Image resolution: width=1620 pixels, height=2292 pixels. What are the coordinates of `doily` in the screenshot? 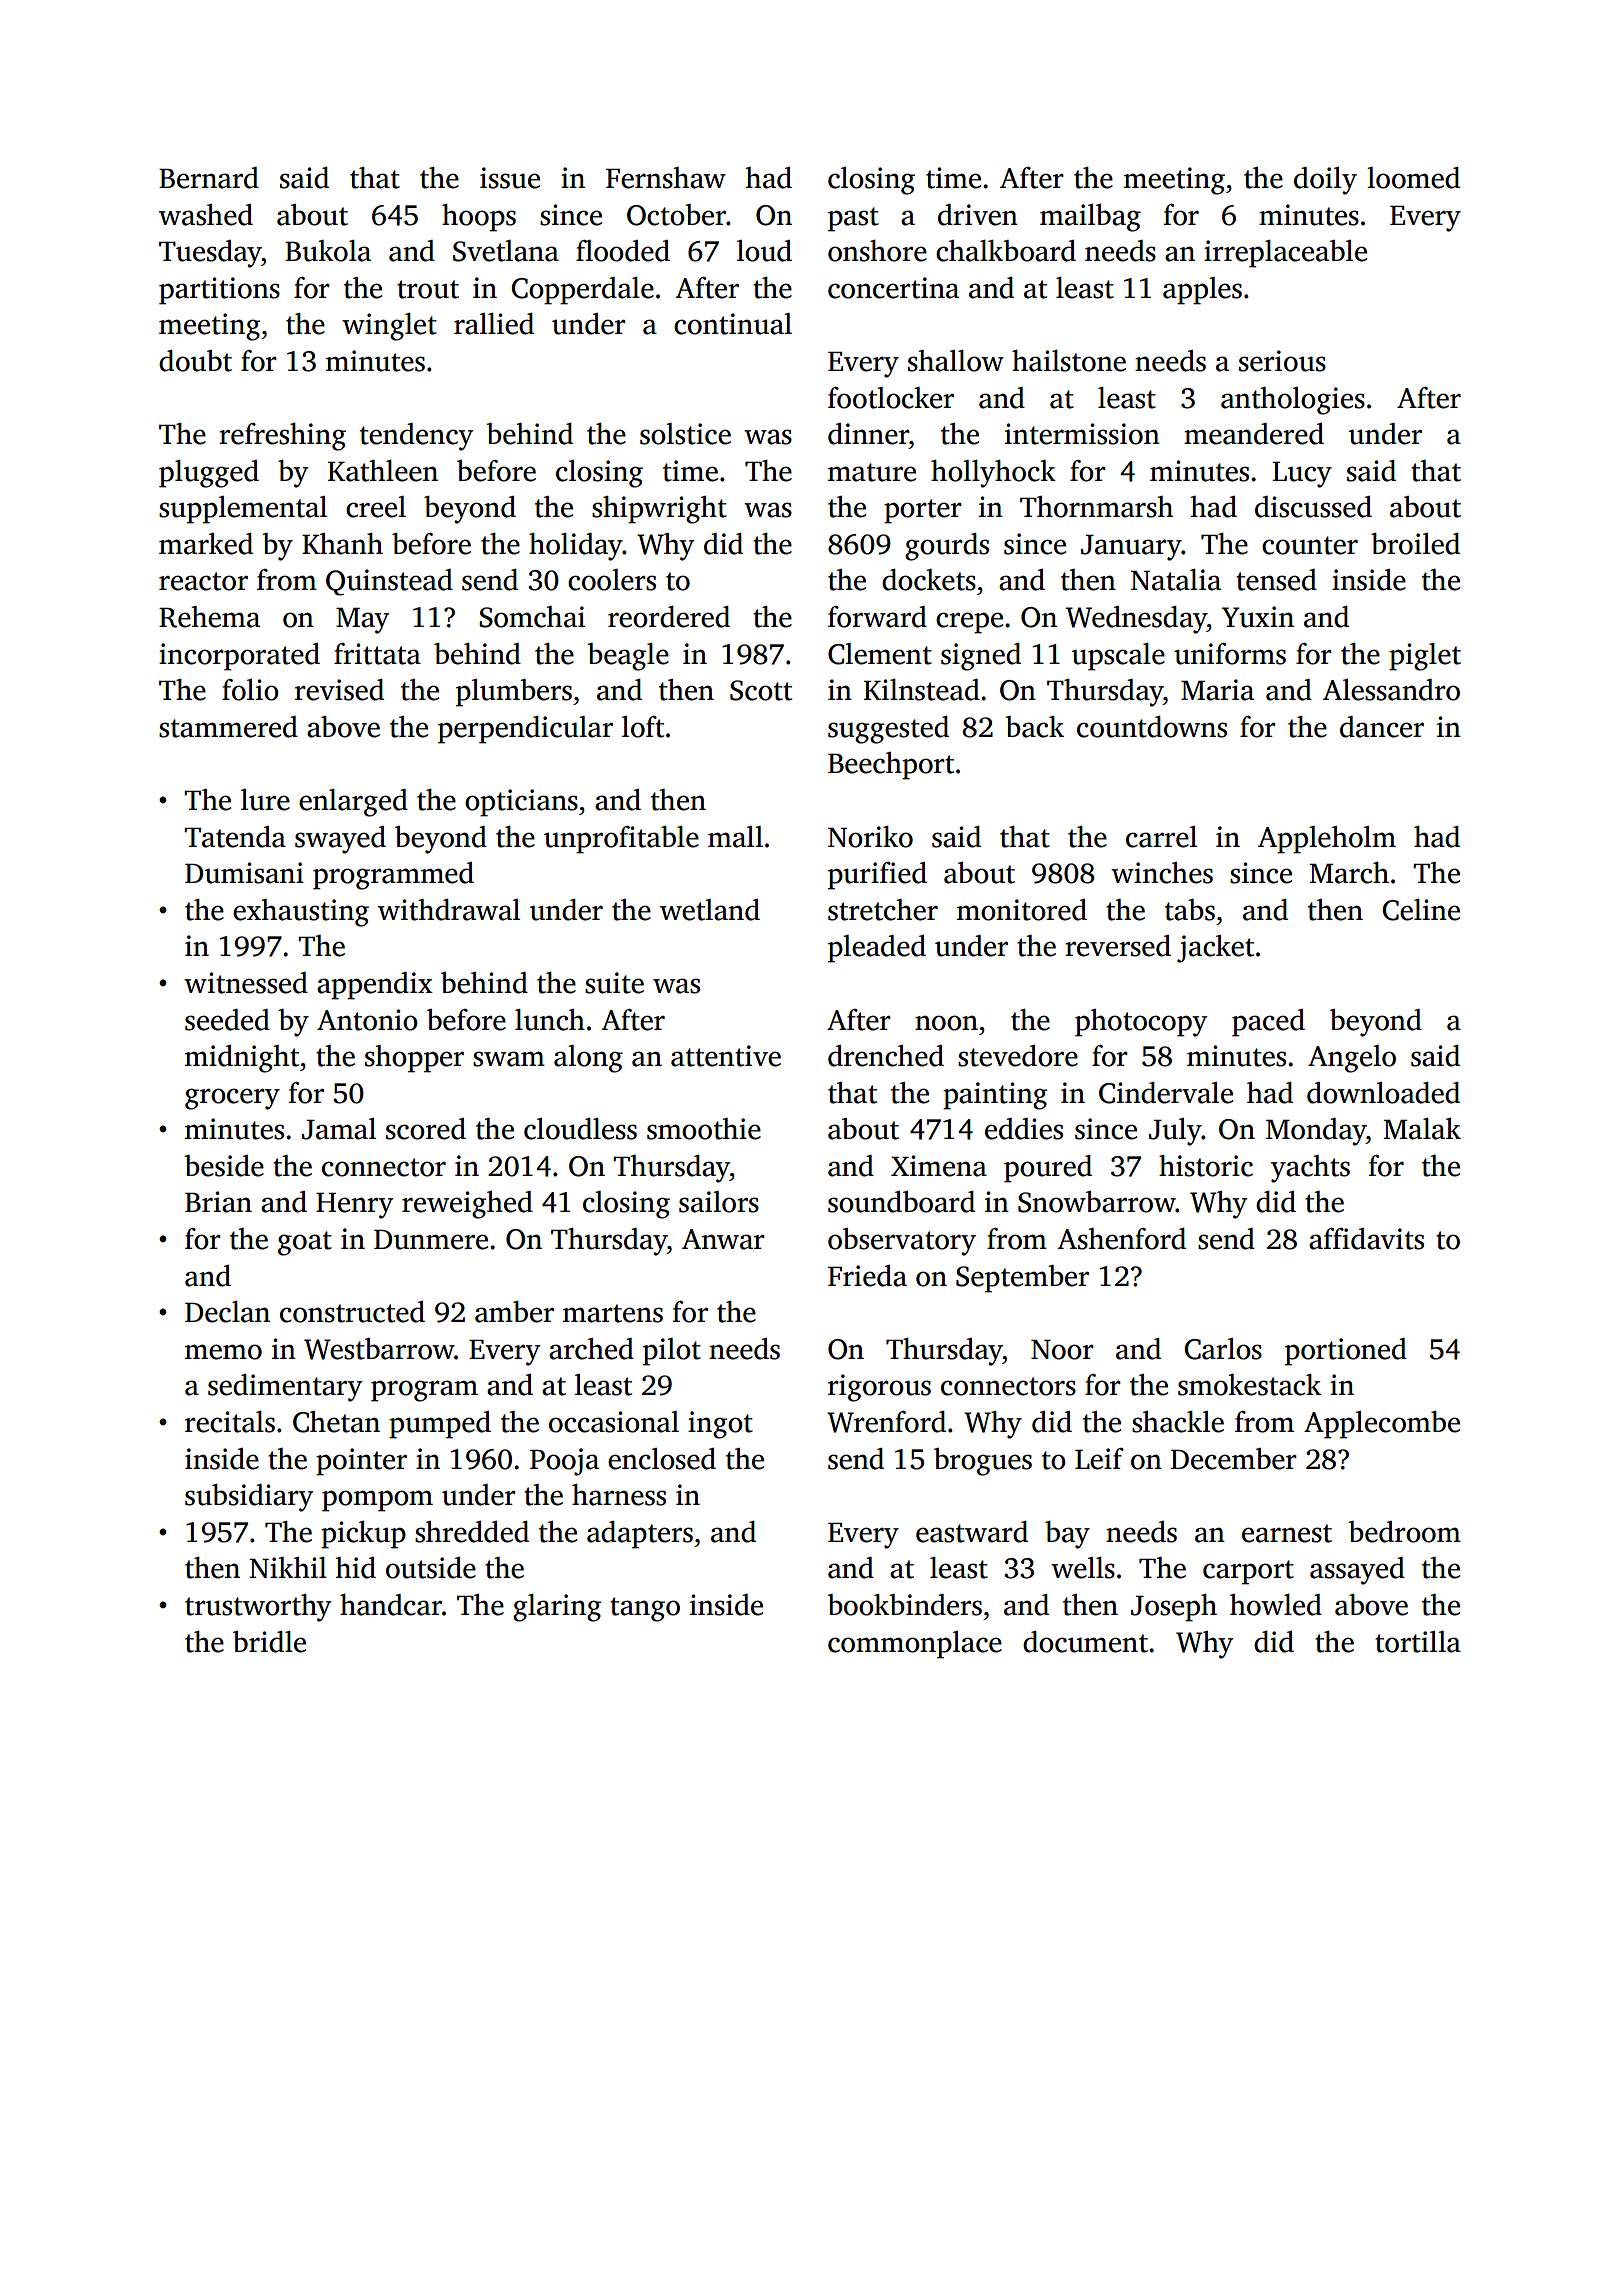 It's located at (1325, 181).
